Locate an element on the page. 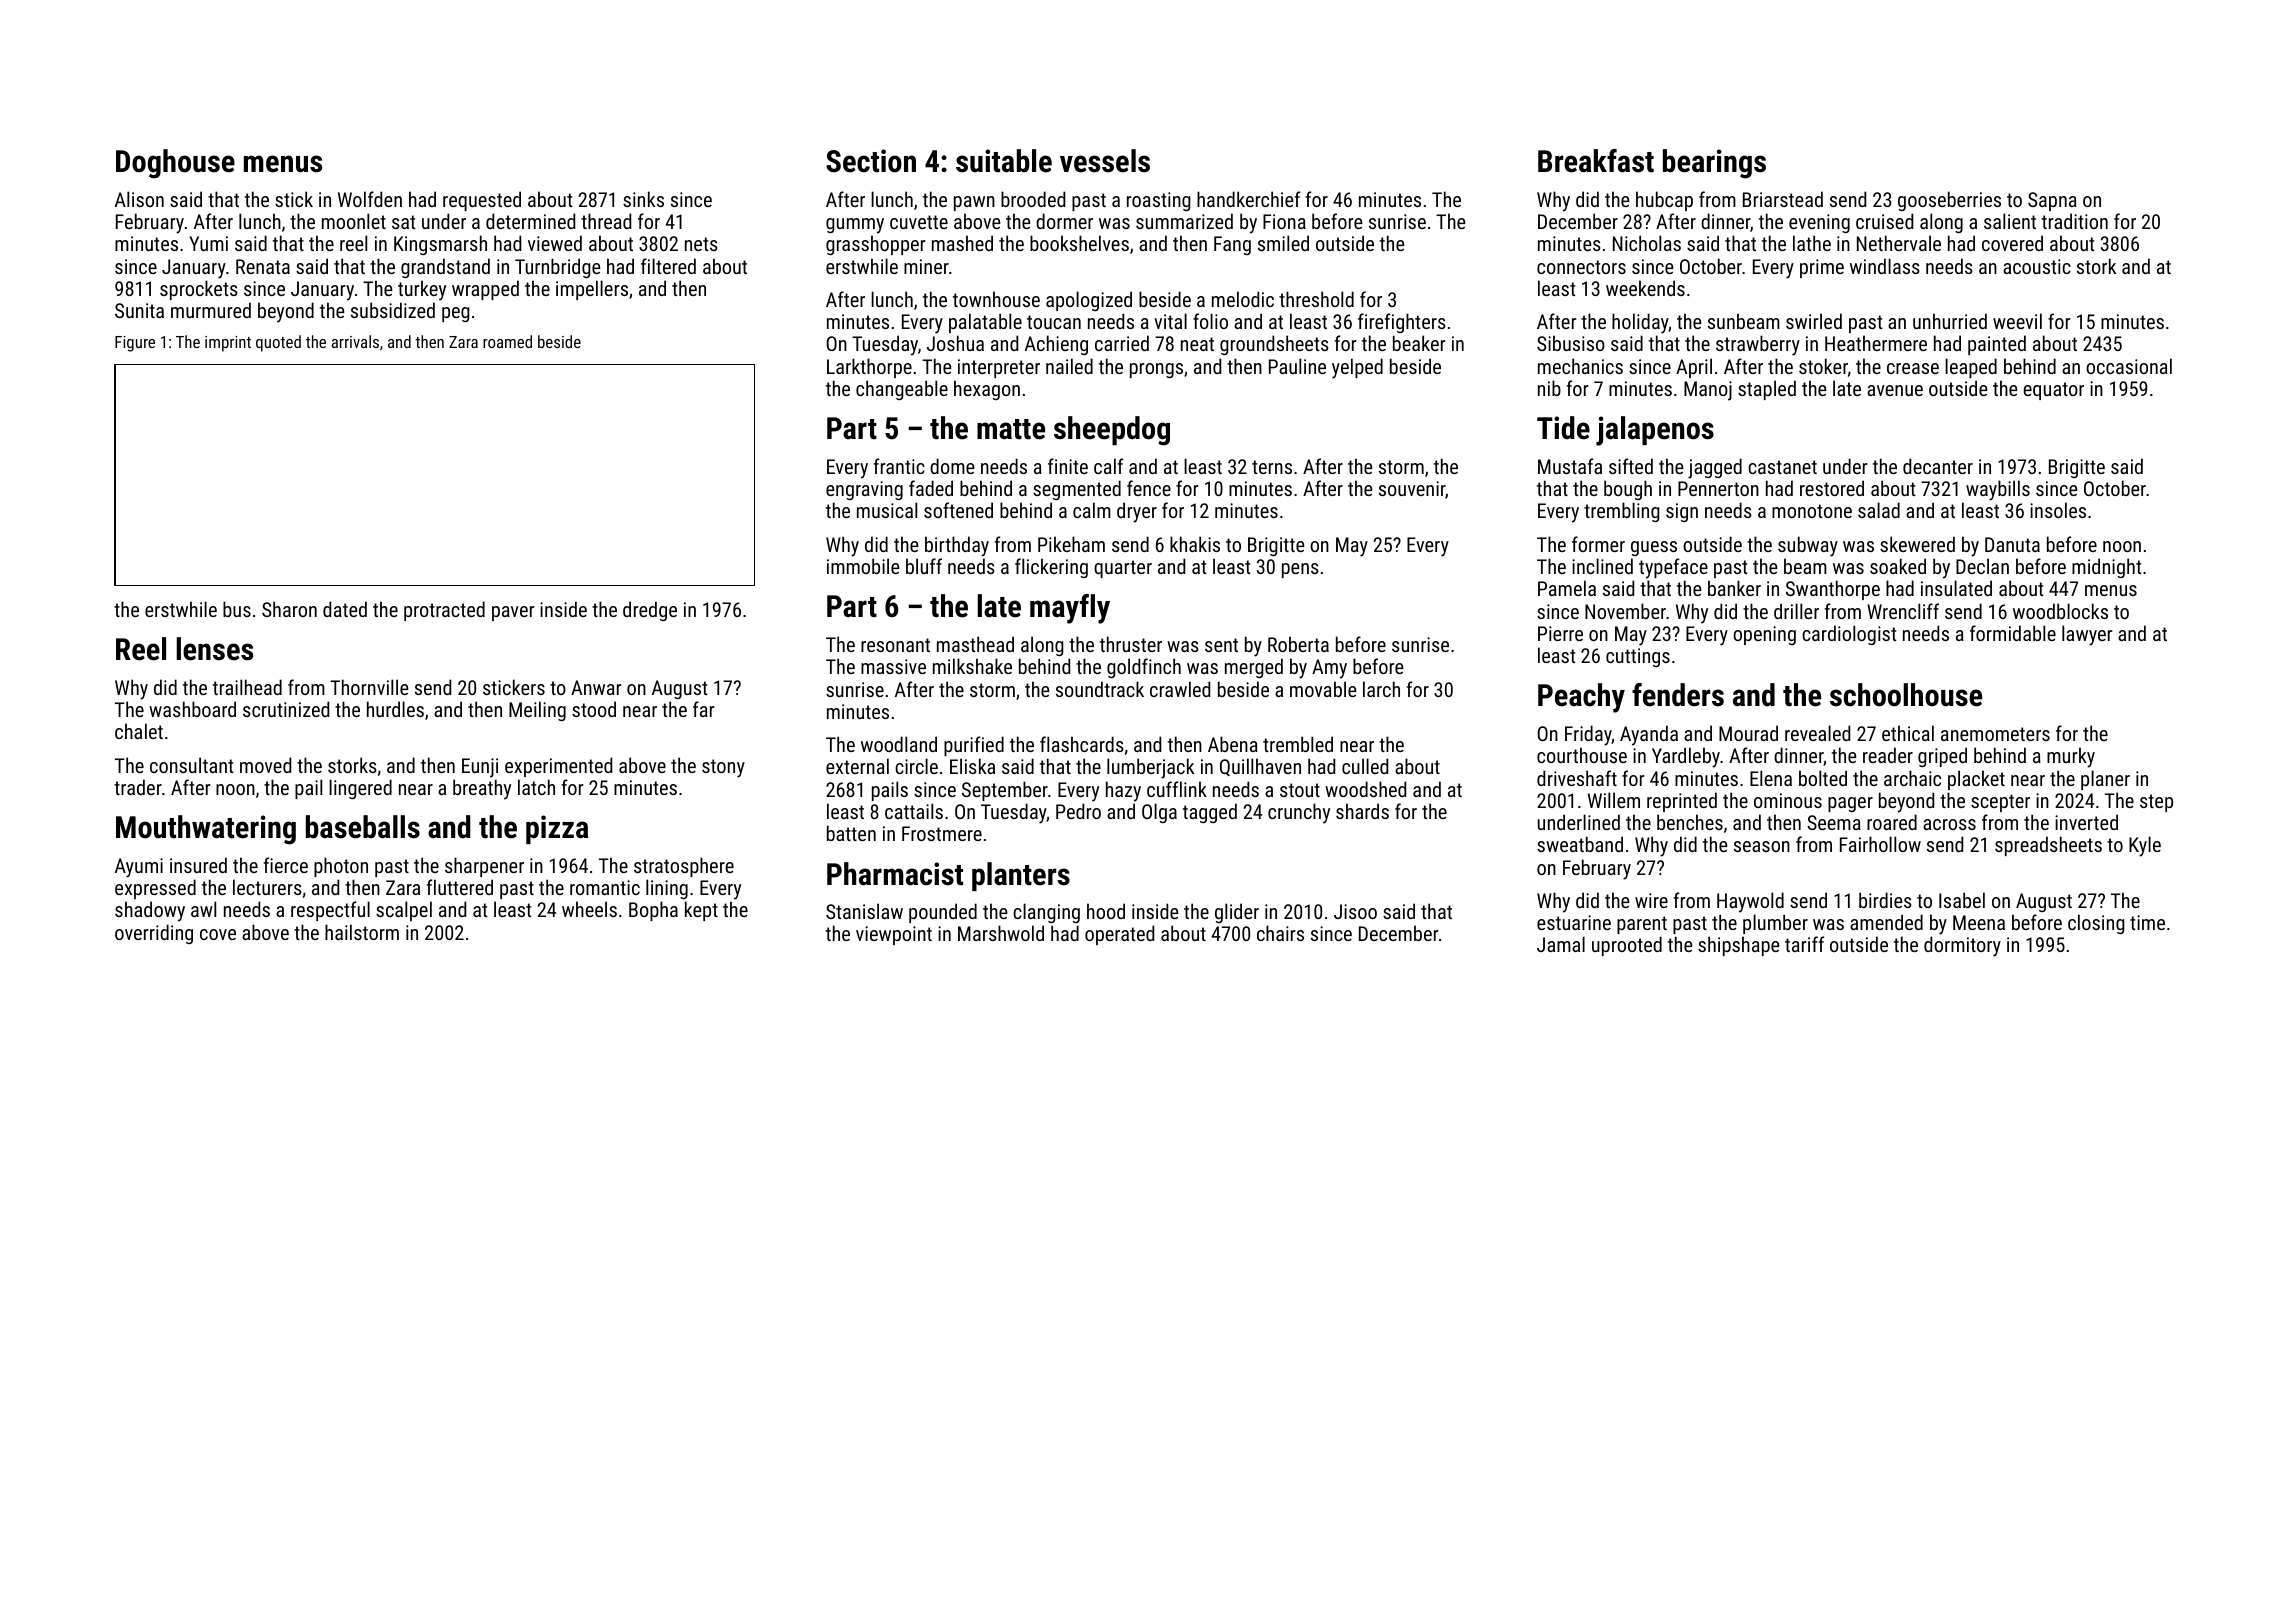 The width and height of the image is (2292, 1620). Frostmere is located at coordinates (942, 833).
